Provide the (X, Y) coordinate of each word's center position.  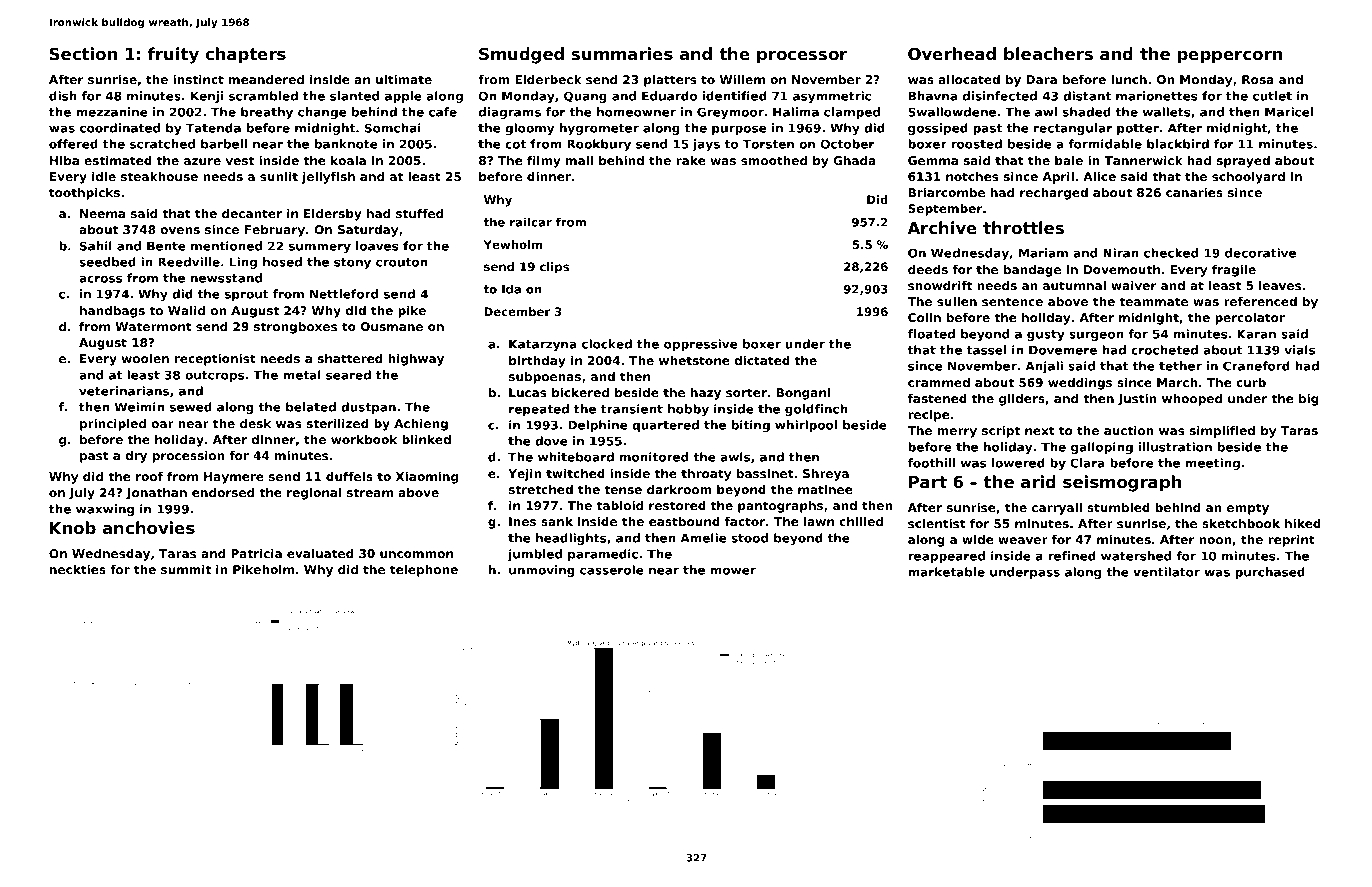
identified (735, 96)
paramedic (603, 555)
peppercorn (1230, 57)
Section (83, 53)
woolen (145, 358)
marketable (946, 572)
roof (149, 476)
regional (314, 494)
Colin (924, 317)
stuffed (419, 213)
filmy (544, 162)
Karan (1256, 334)
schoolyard (1248, 178)
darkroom (679, 489)
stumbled (1118, 507)
